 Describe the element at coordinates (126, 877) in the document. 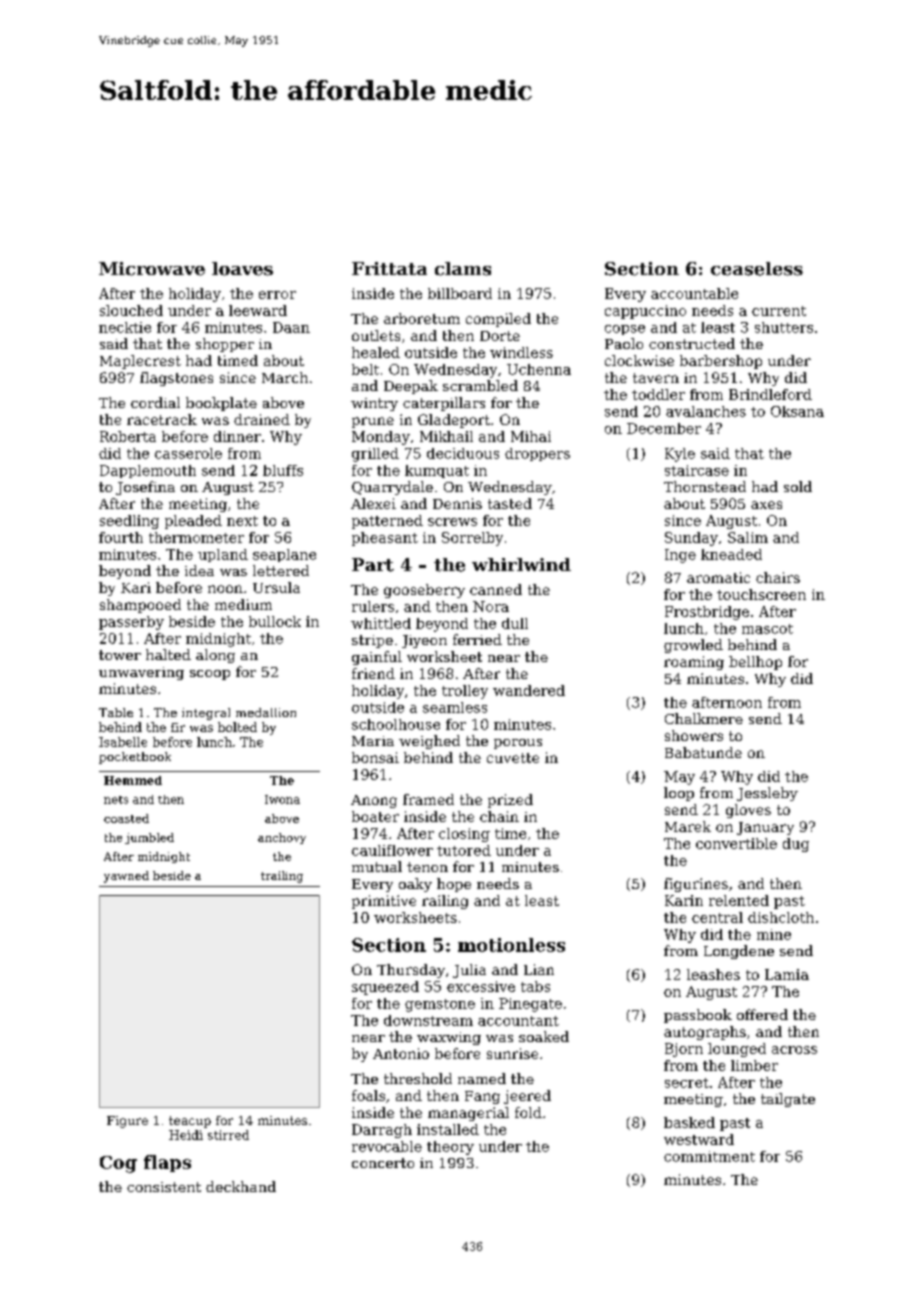

I see `yawned` at that location.
